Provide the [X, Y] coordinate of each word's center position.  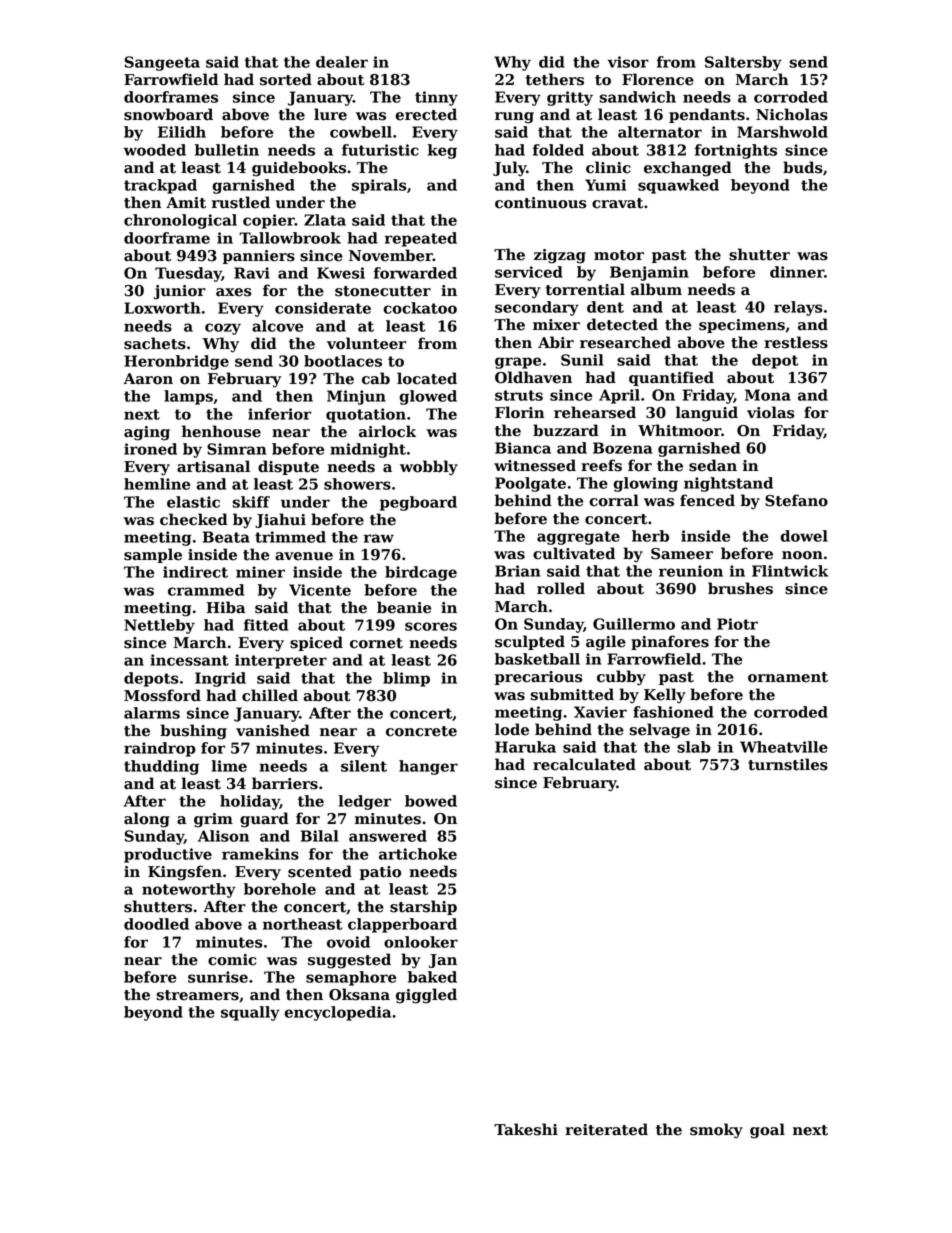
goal [767, 1131]
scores [431, 626]
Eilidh [182, 132]
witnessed [535, 465]
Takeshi [526, 1129]
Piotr [737, 624]
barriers [285, 783]
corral [614, 500]
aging [147, 433]
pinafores [670, 642]
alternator [660, 132]
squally [250, 1013]
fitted [266, 625]
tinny [436, 98]
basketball [537, 659]
